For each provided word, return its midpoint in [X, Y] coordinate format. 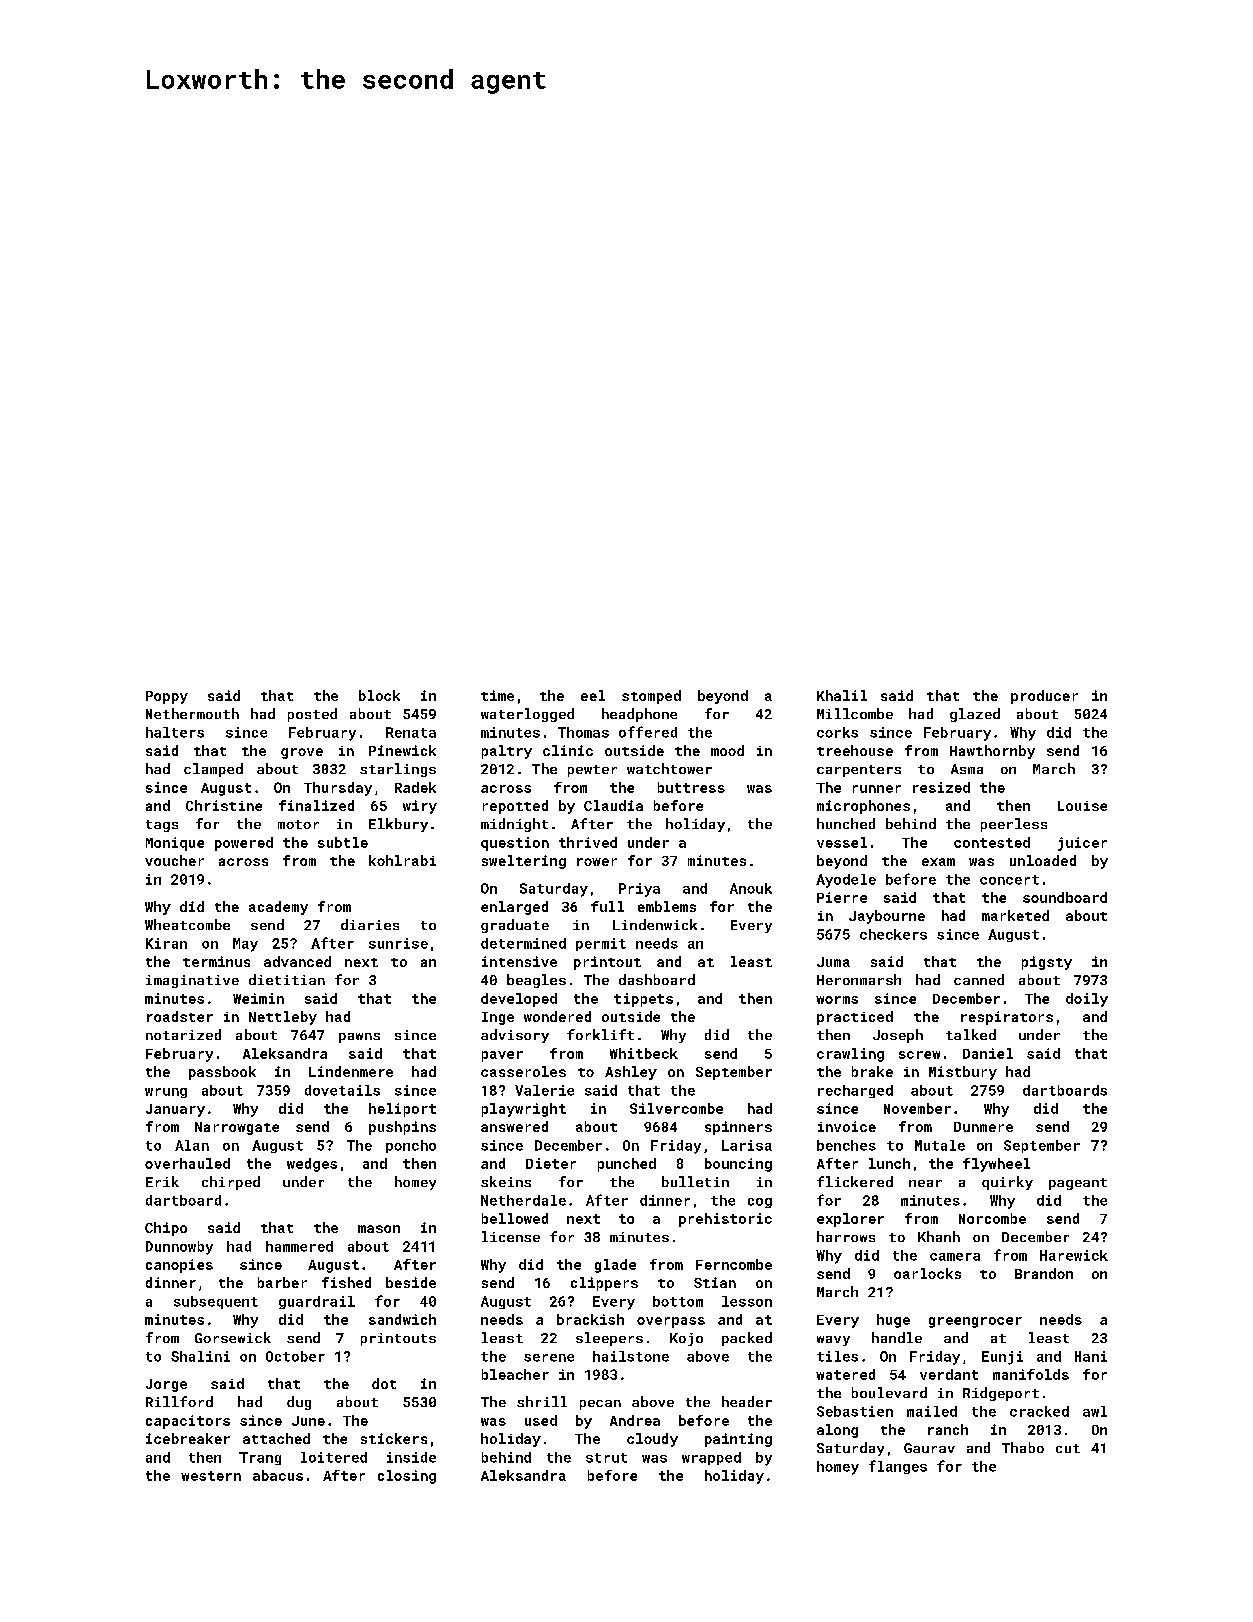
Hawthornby [992, 752]
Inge [498, 1018]
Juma [833, 962]
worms [837, 1000]
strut [606, 1458]
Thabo [1023, 1447]
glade [615, 1266]
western [211, 1476]
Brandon [1044, 1273]
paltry [507, 752]
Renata [411, 732]
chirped [231, 1183]
